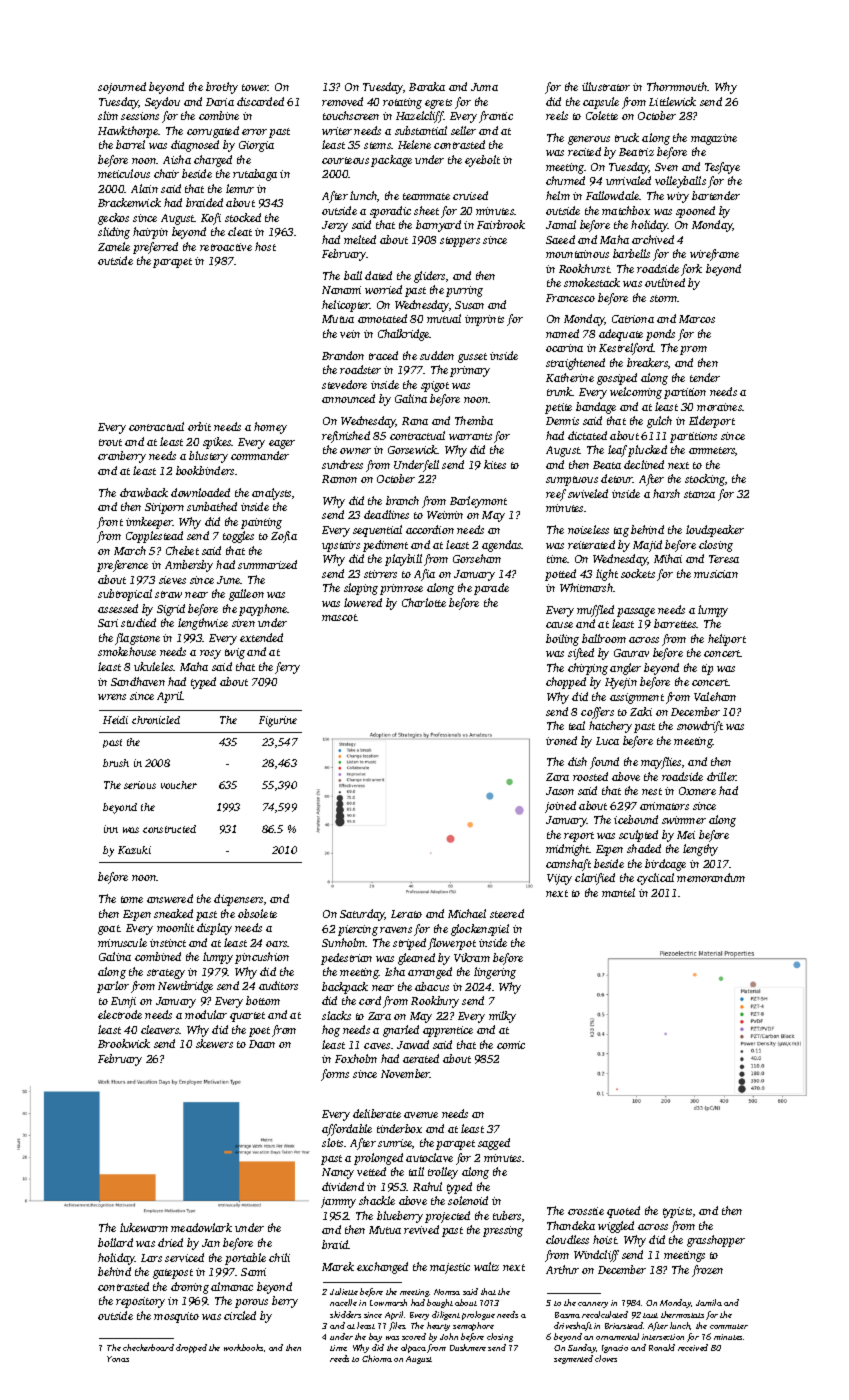 The width and height of the screenshot is (849, 1400). Describe the element at coordinates (561, 740) in the screenshot. I see `ironed` at that location.
